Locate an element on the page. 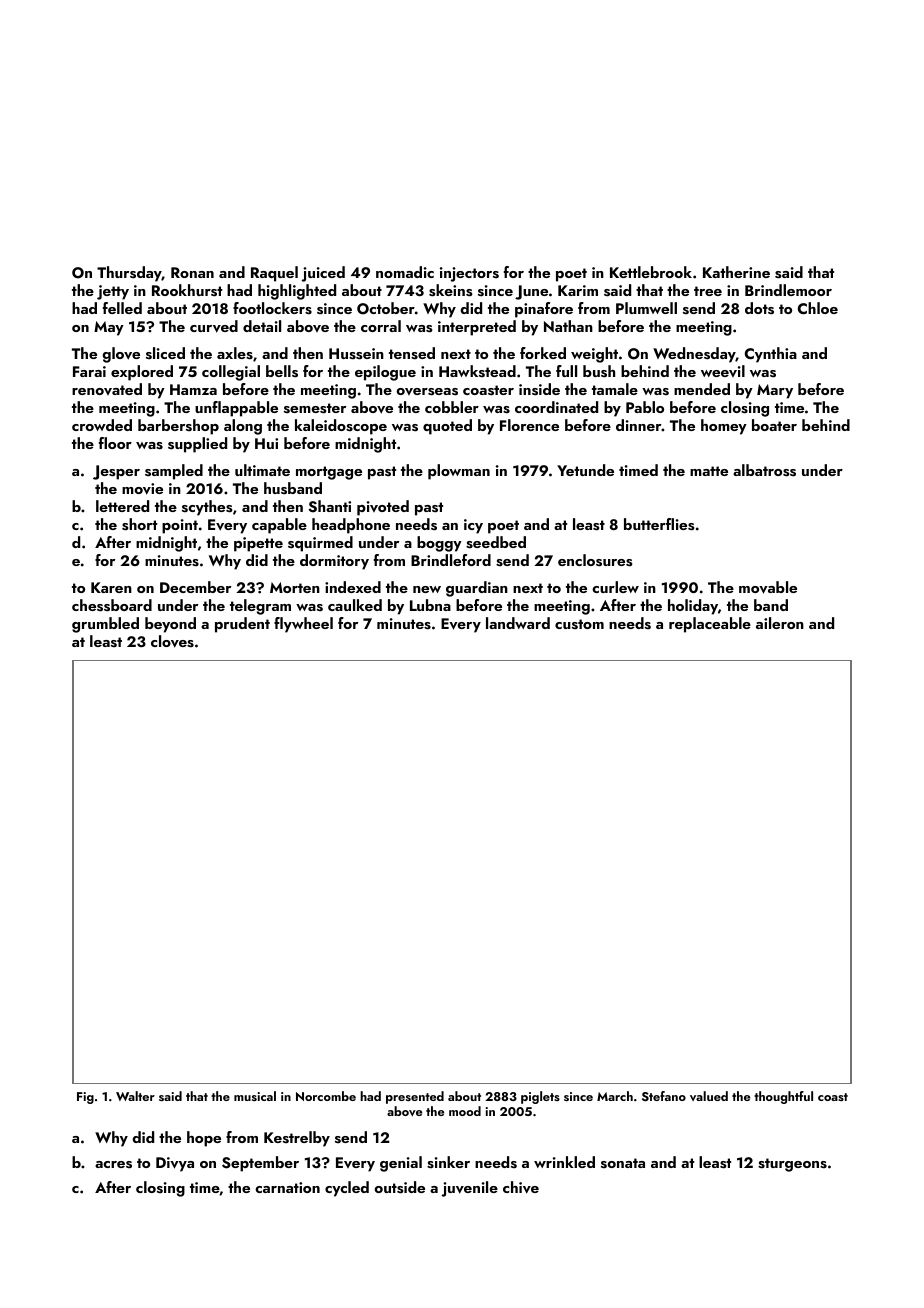  thoughtful is located at coordinates (783, 1097).
